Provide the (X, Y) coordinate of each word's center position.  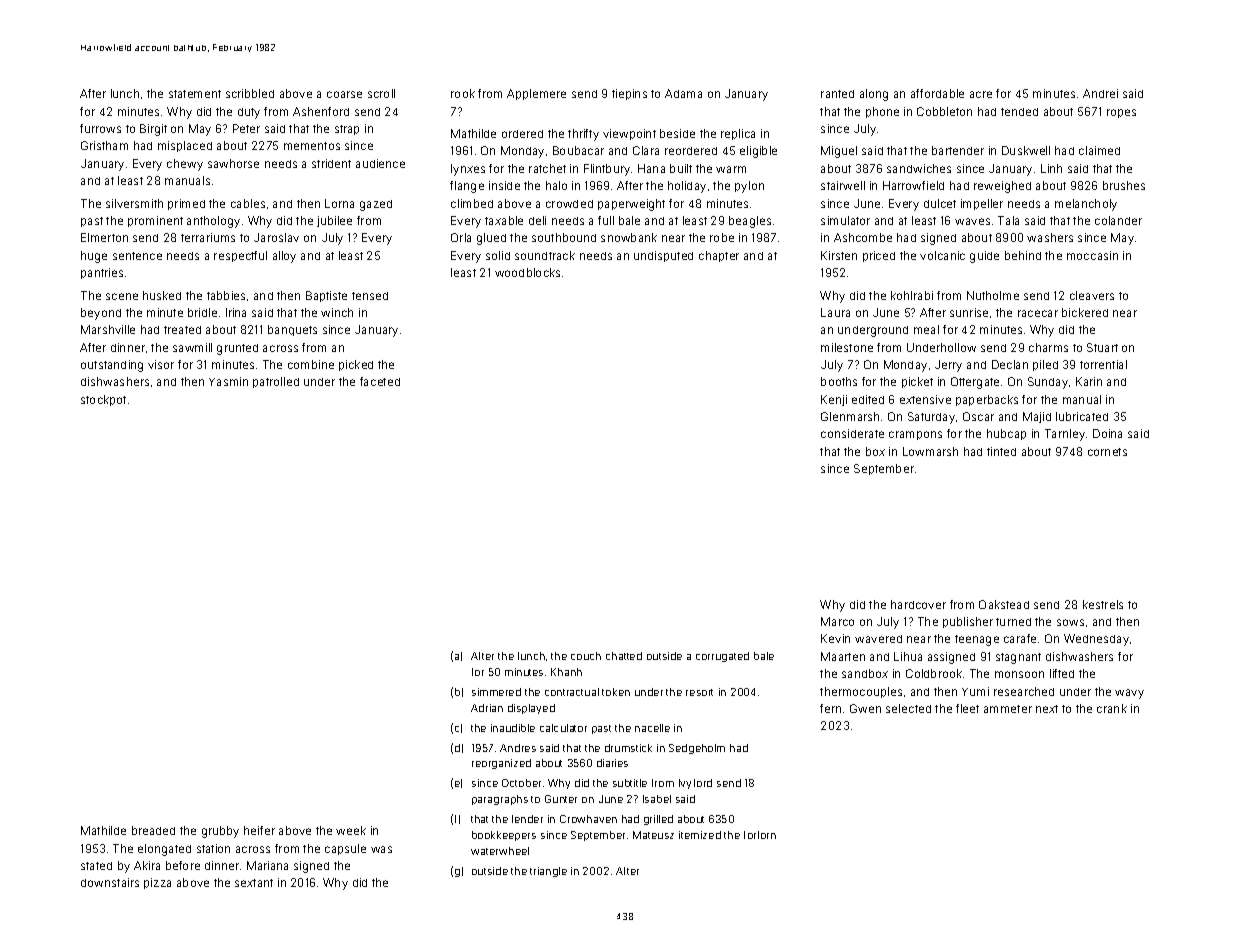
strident (331, 163)
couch (586, 656)
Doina (1107, 433)
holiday (687, 187)
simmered (496, 692)
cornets (1107, 452)
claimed (1099, 150)
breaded (153, 830)
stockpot (103, 400)
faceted (380, 381)
